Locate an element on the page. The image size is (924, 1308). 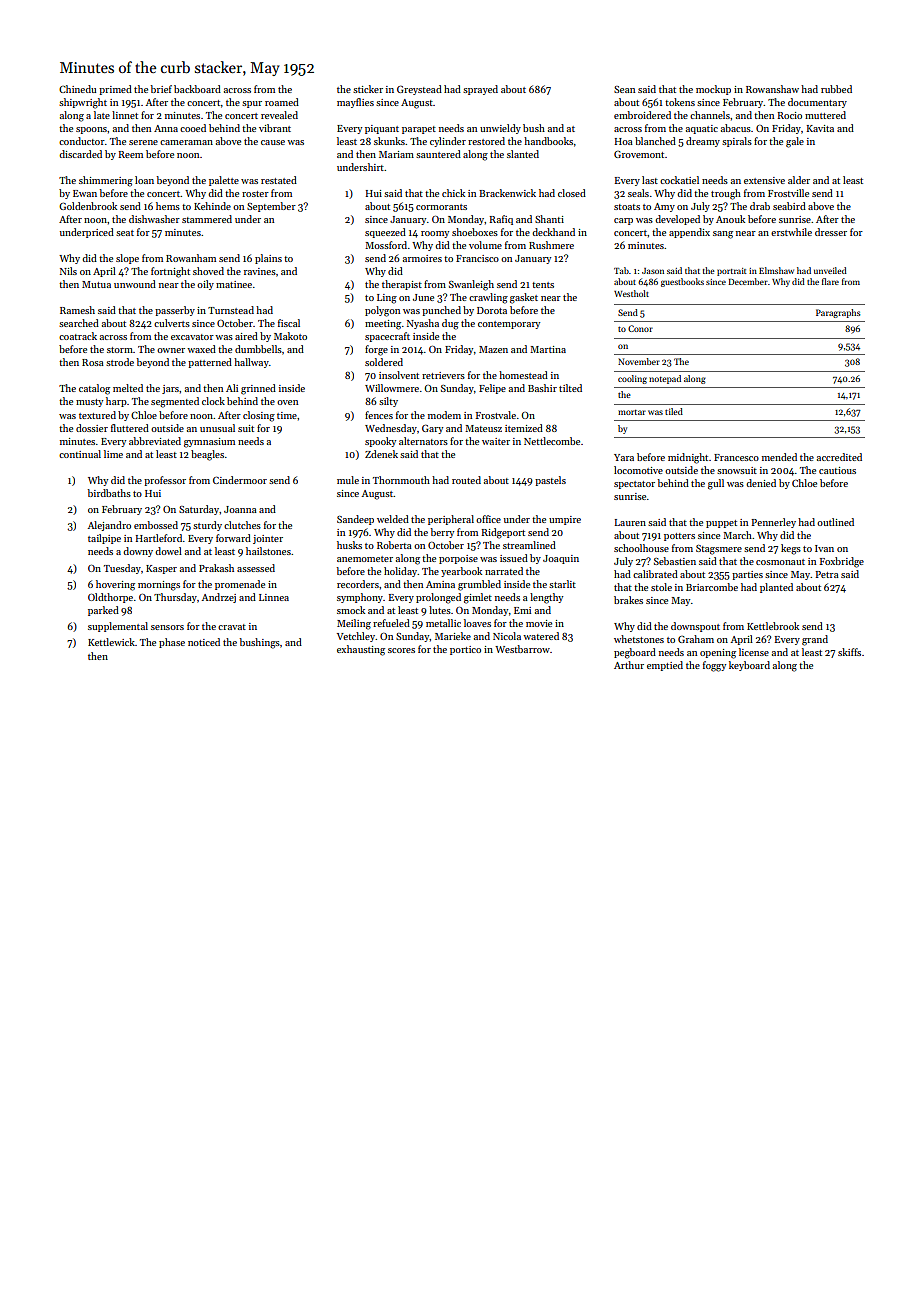
foggy is located at coordinates (714, 666).
